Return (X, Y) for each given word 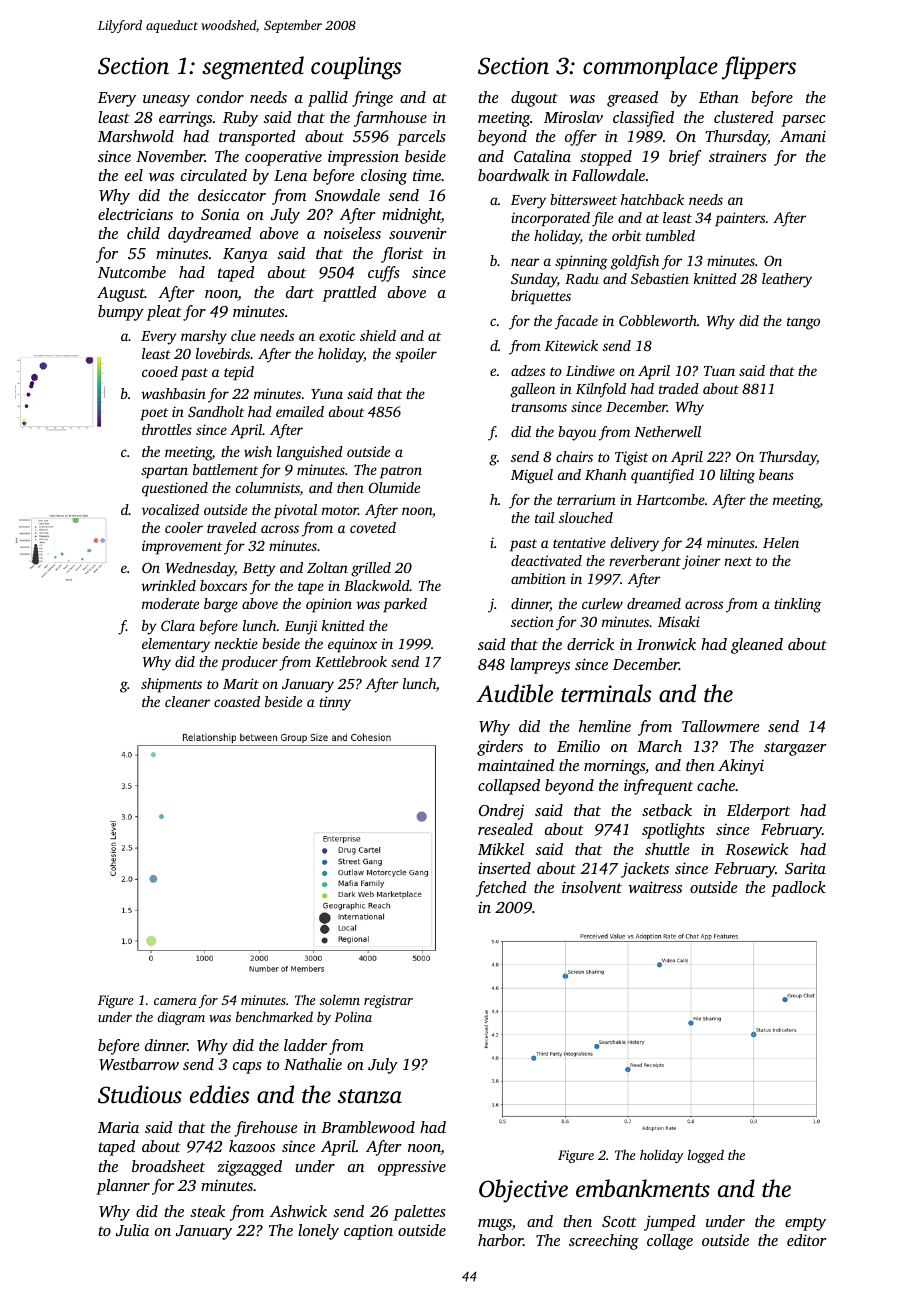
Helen (781, 542)
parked (405, 605)
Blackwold (377, 585)
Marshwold (136, 136)
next (738, 561)
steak (207, 1211)
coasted (237, 701)
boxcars (223, 585)
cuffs (383, 274)
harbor (500, 1240)
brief (685, 158)
